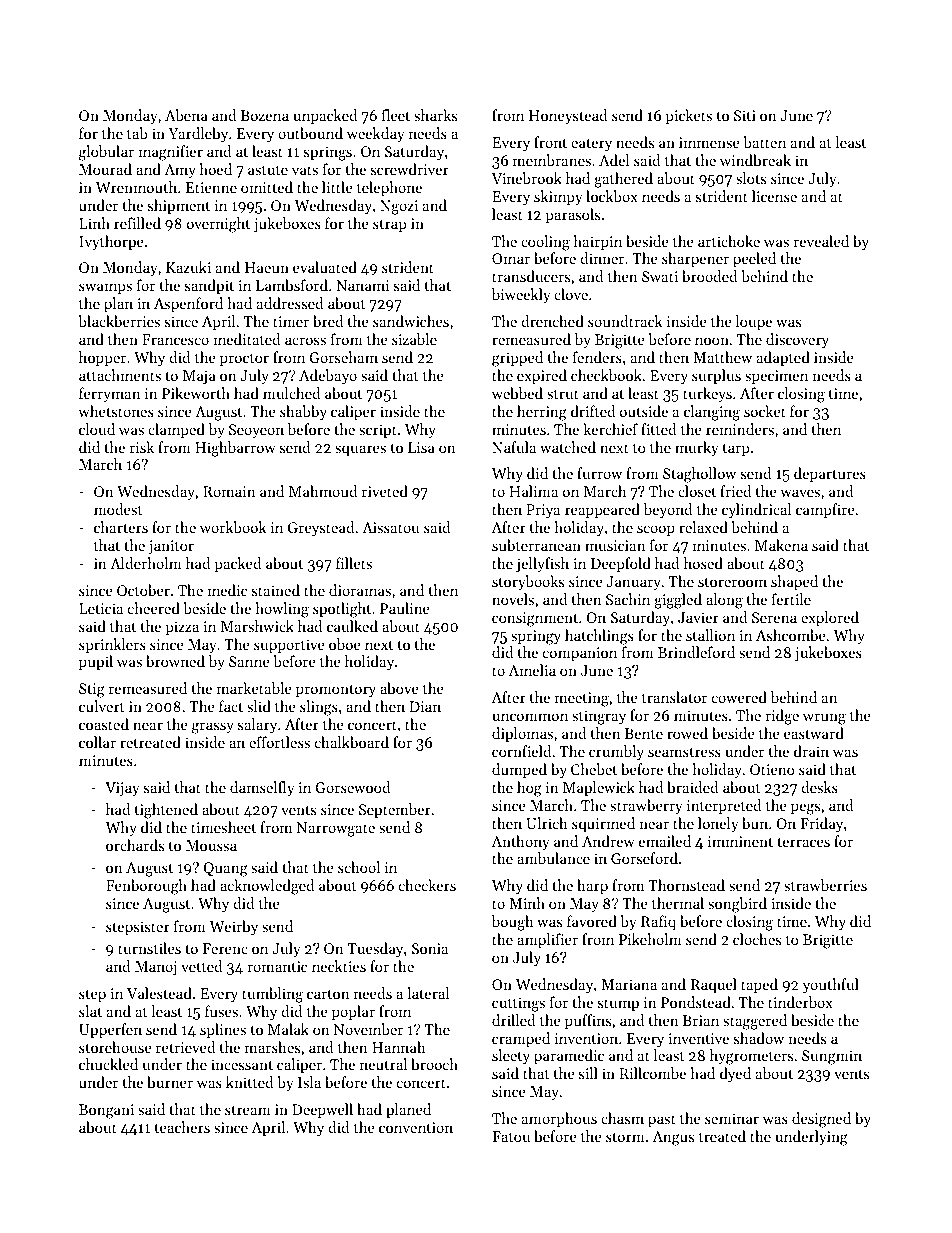  What do you see at coordinates (794, 582) in the image?
I see `shaped` at bounding box center [794, 582].
